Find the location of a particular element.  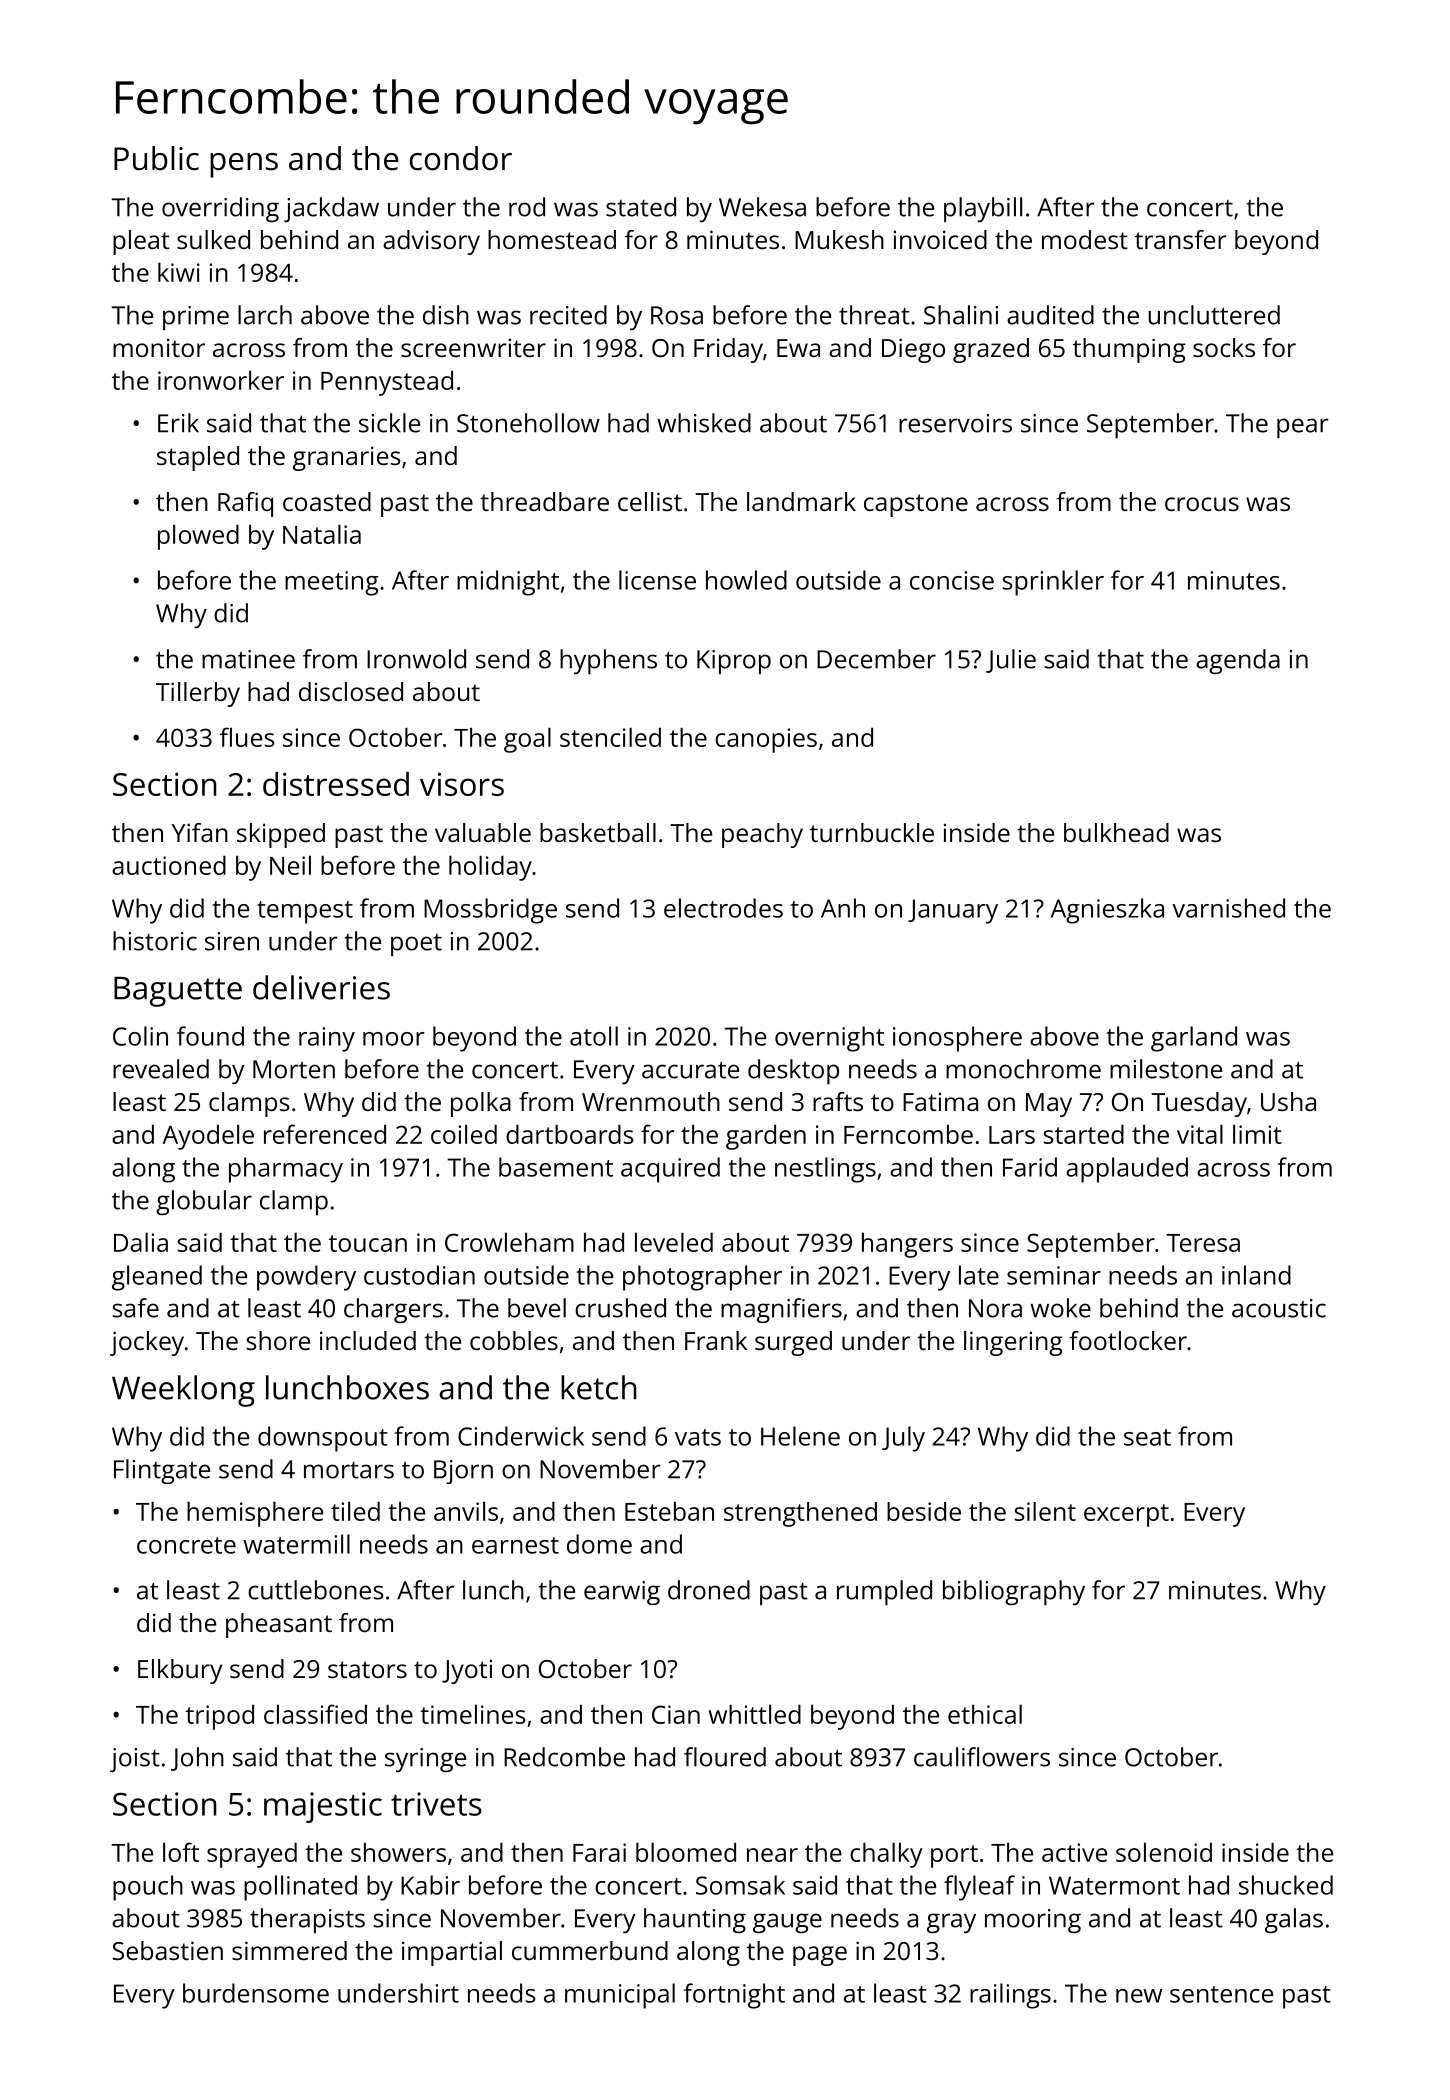

Wekesa is located at coordinates (762, 207).
